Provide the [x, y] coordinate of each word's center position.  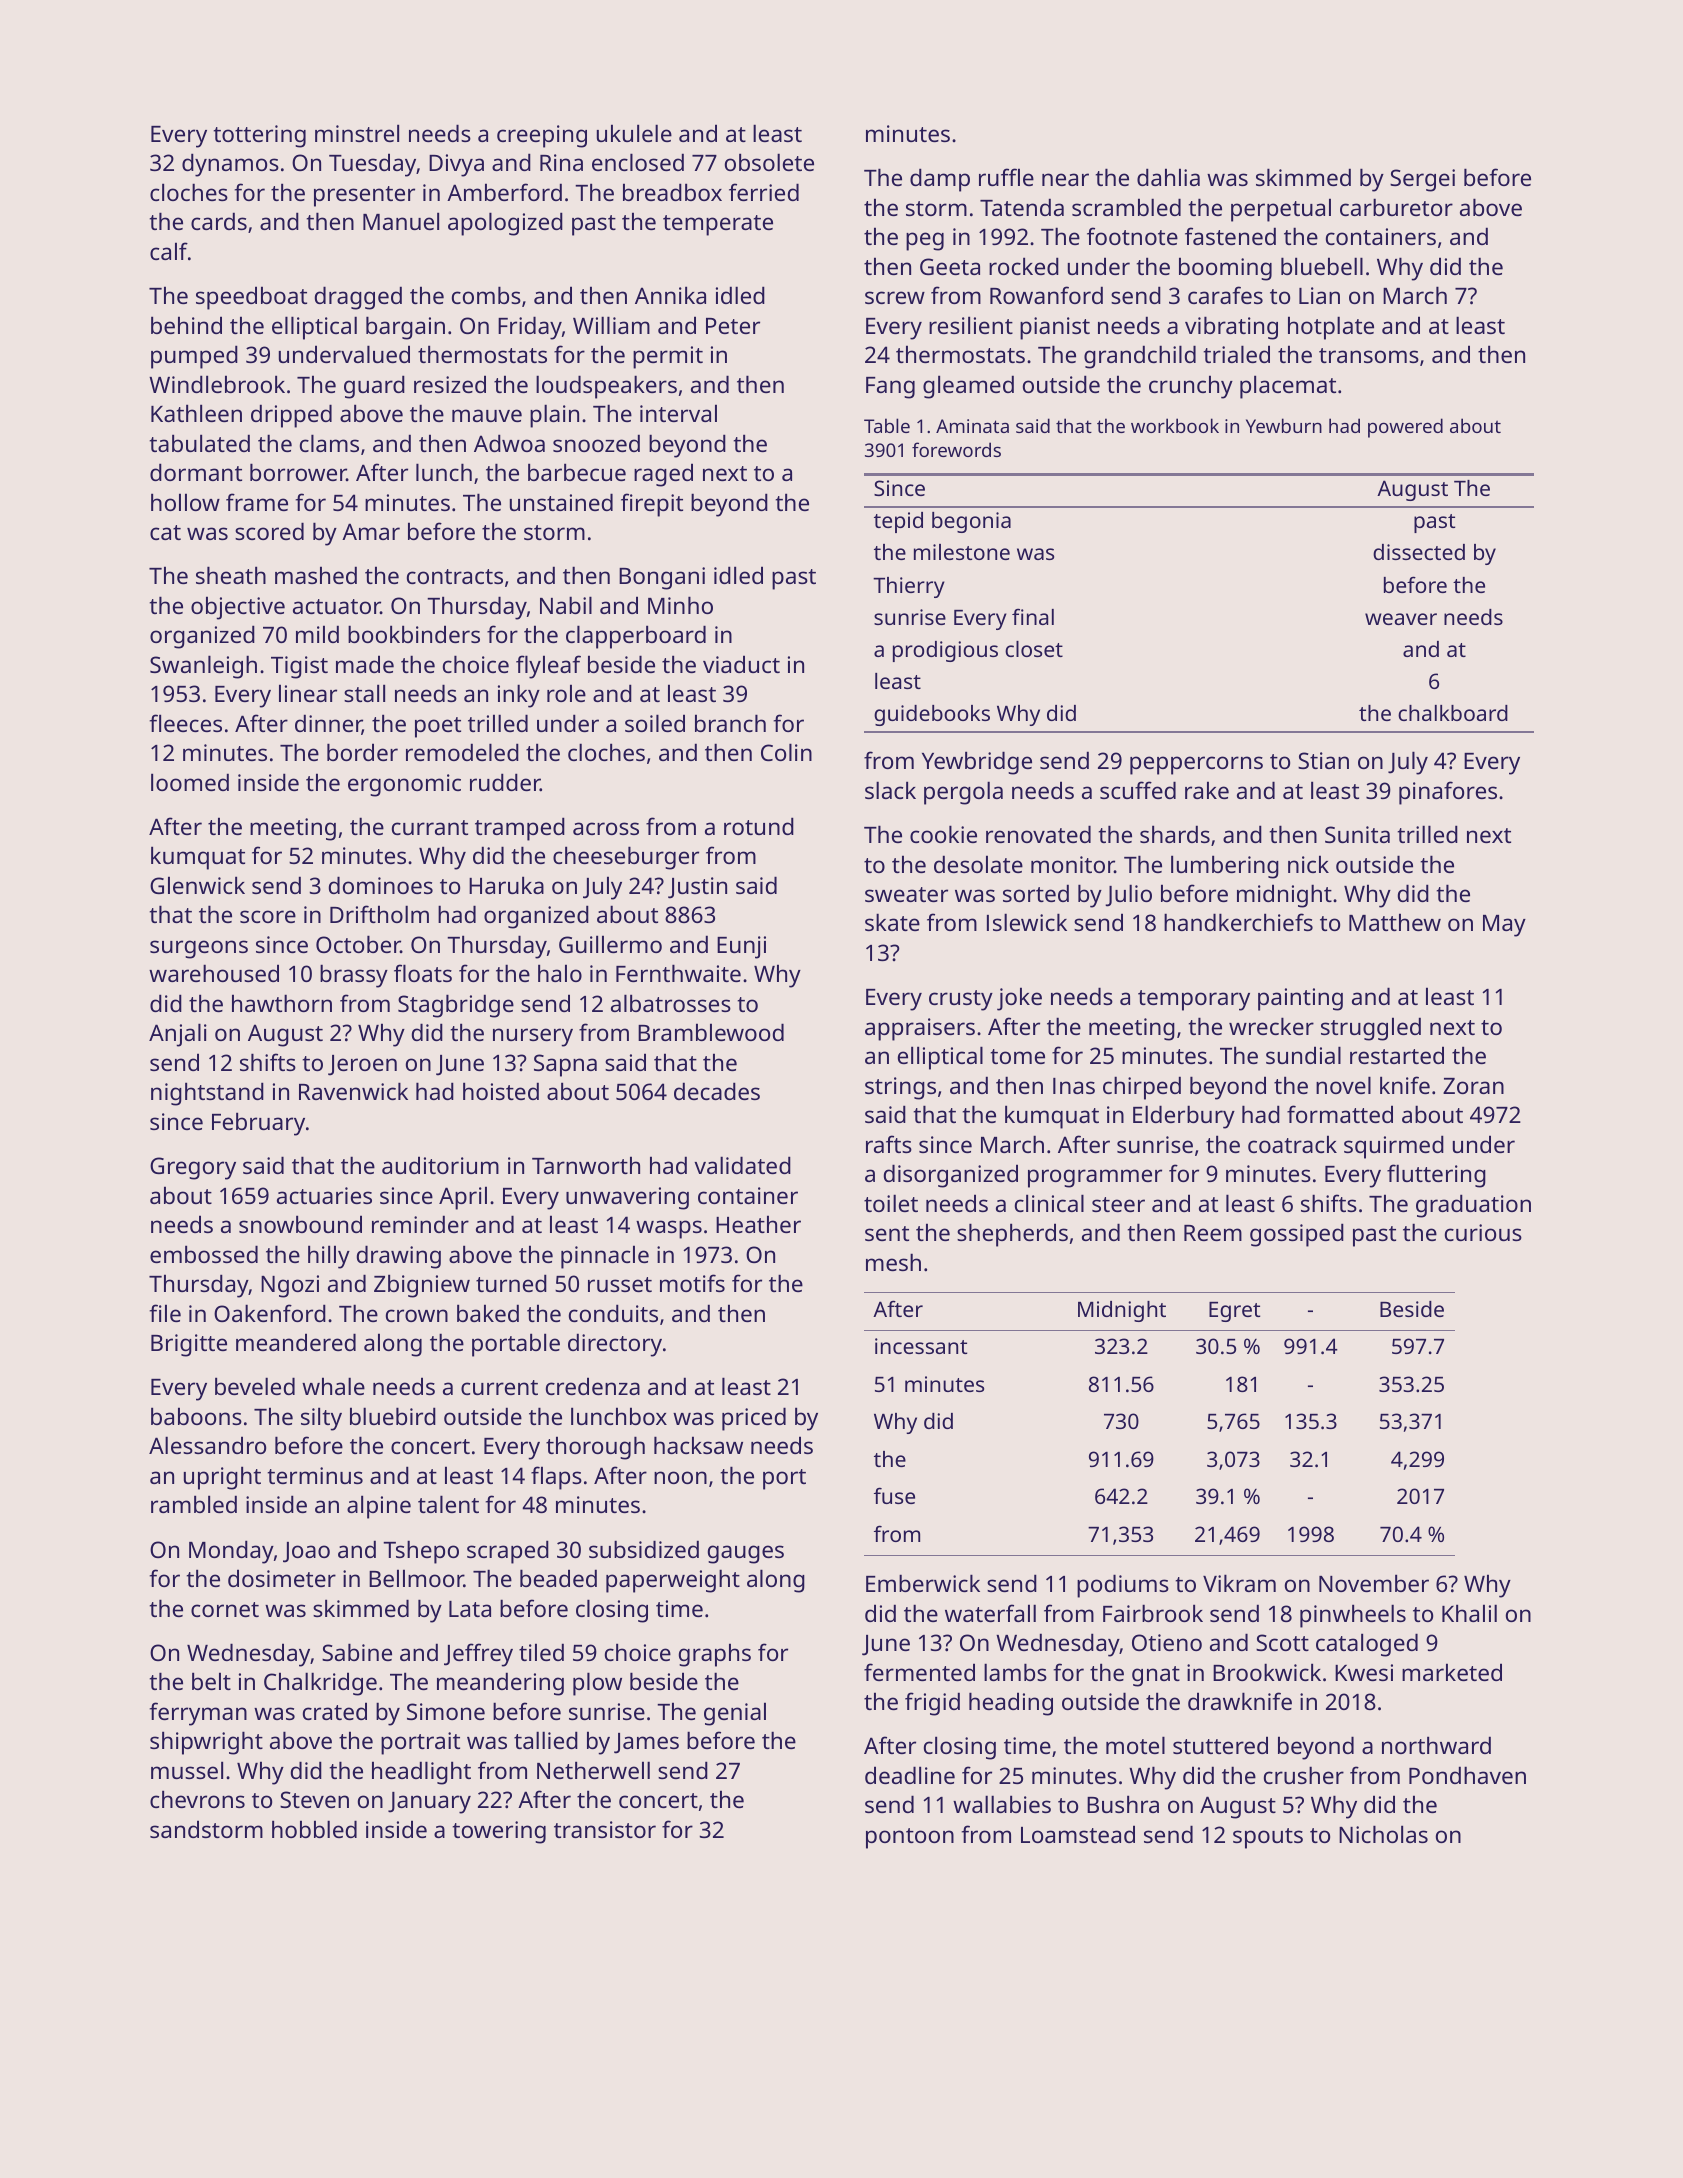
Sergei [1422, 180]
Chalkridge [320, 1684]
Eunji [741, 947]
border [362, 752]
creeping [542, 136]
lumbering [1225, 867]
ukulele [634, 133]
